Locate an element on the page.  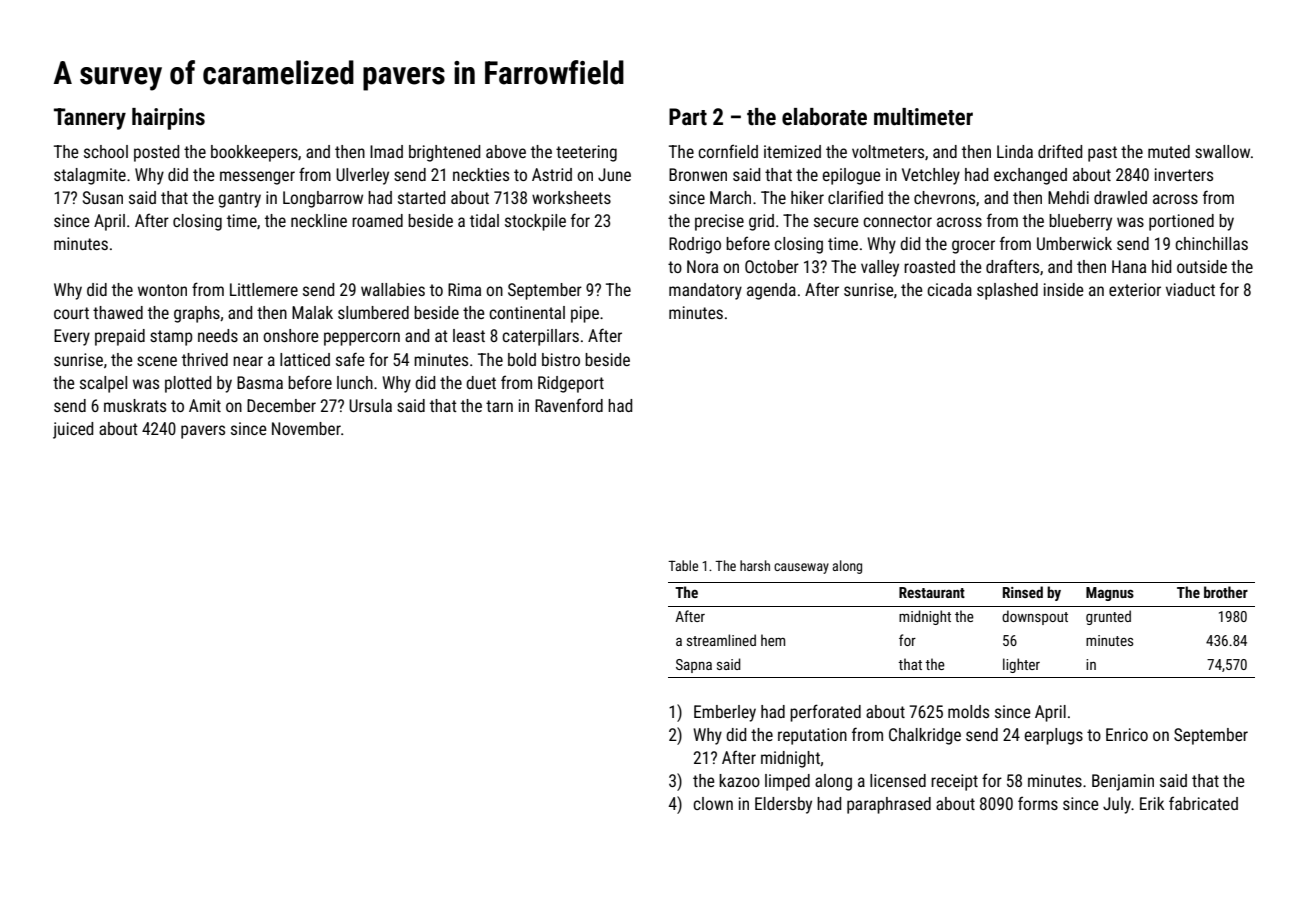
cornfield is located at coordinates (728, 151).
